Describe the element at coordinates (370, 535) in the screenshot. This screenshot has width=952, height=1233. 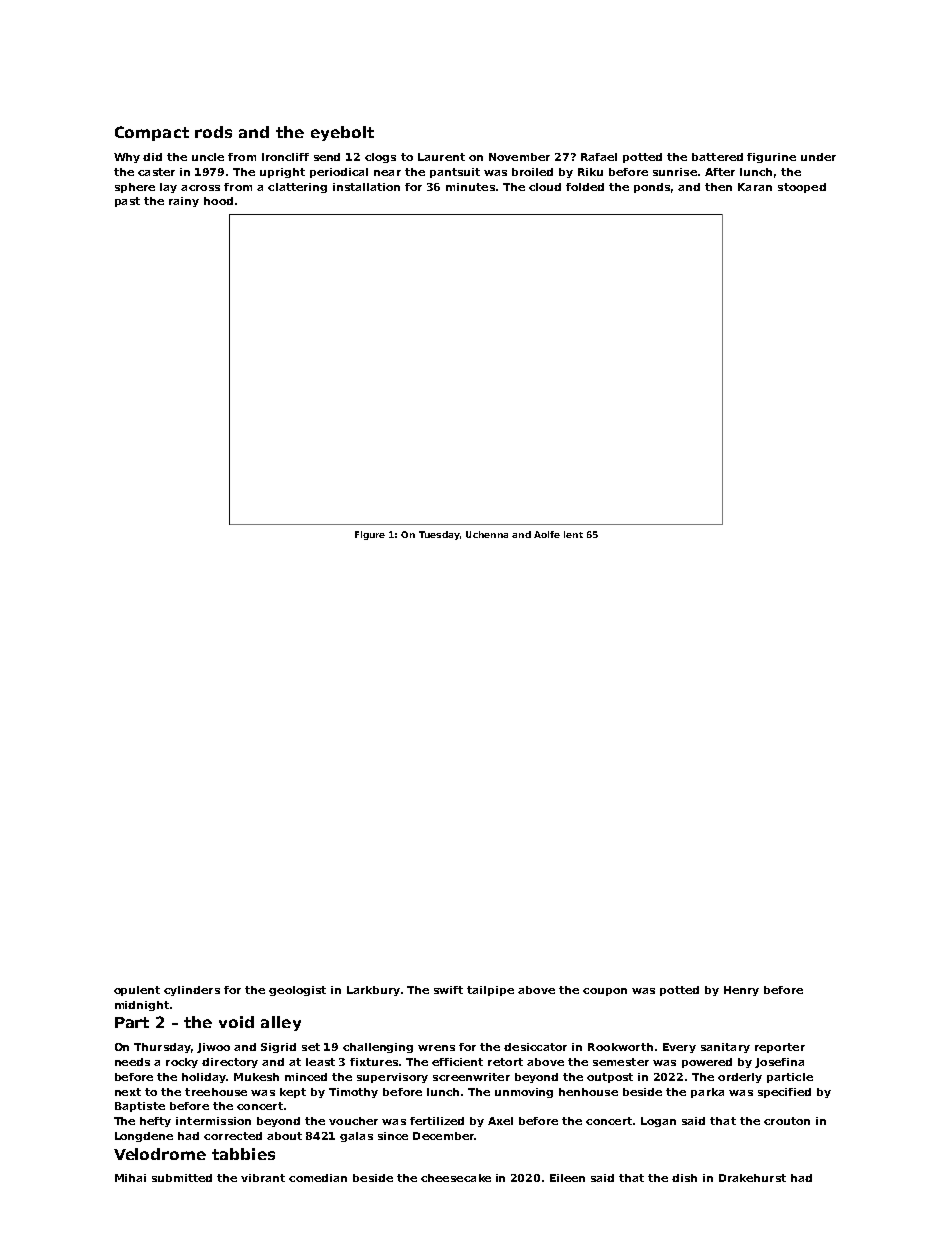
I see `Figure` at that location.
